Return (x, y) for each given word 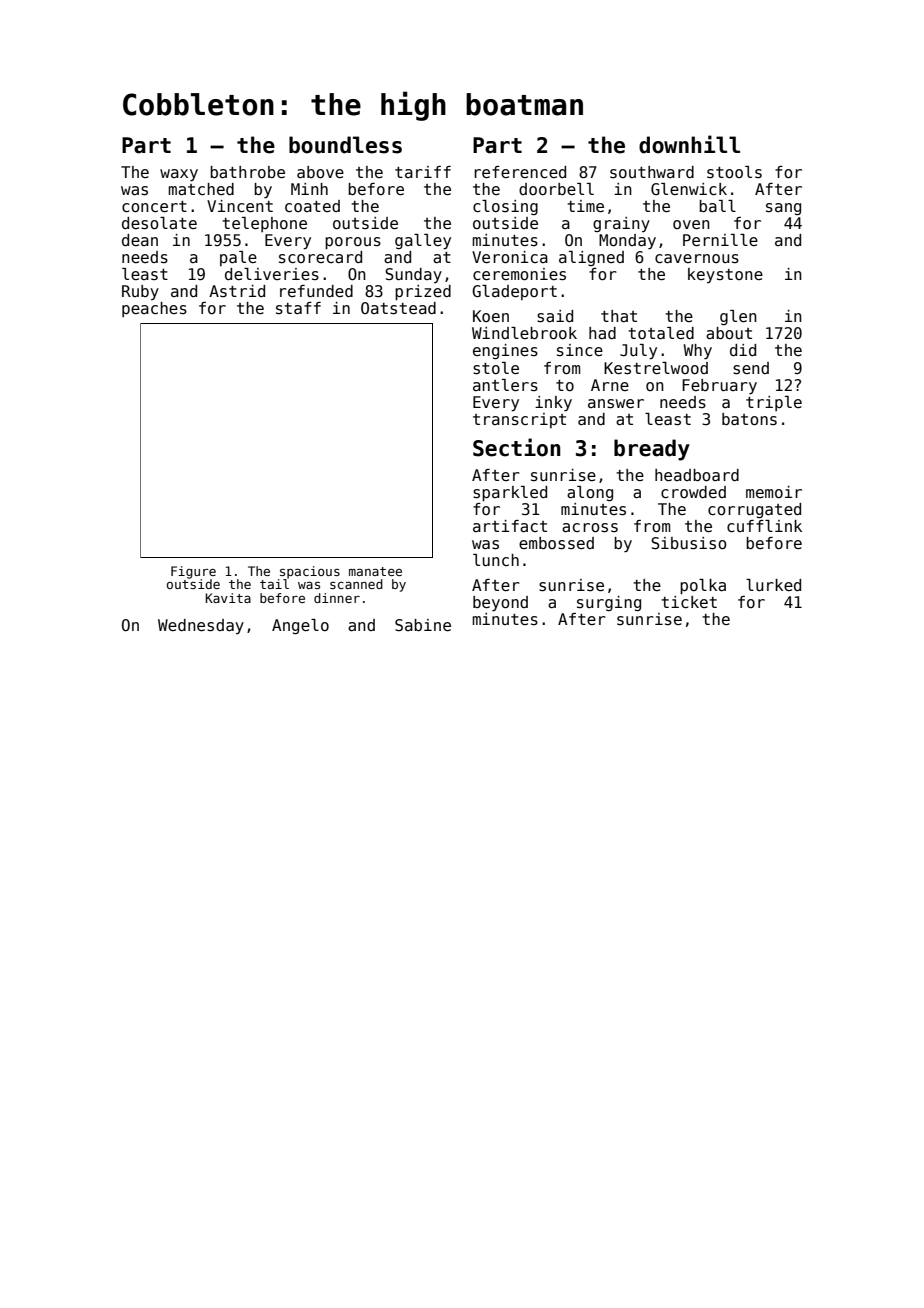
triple (774, 403)
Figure (193, 572)
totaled (661, 333)
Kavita (228, 598)
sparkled (510, 493)
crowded (693, 492)
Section (517, 447)
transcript (519, 420)
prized (423, 292)
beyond (500, 603)
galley (423, 242)
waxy (179, 175)
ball (717, 206)
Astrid (237, 291)
